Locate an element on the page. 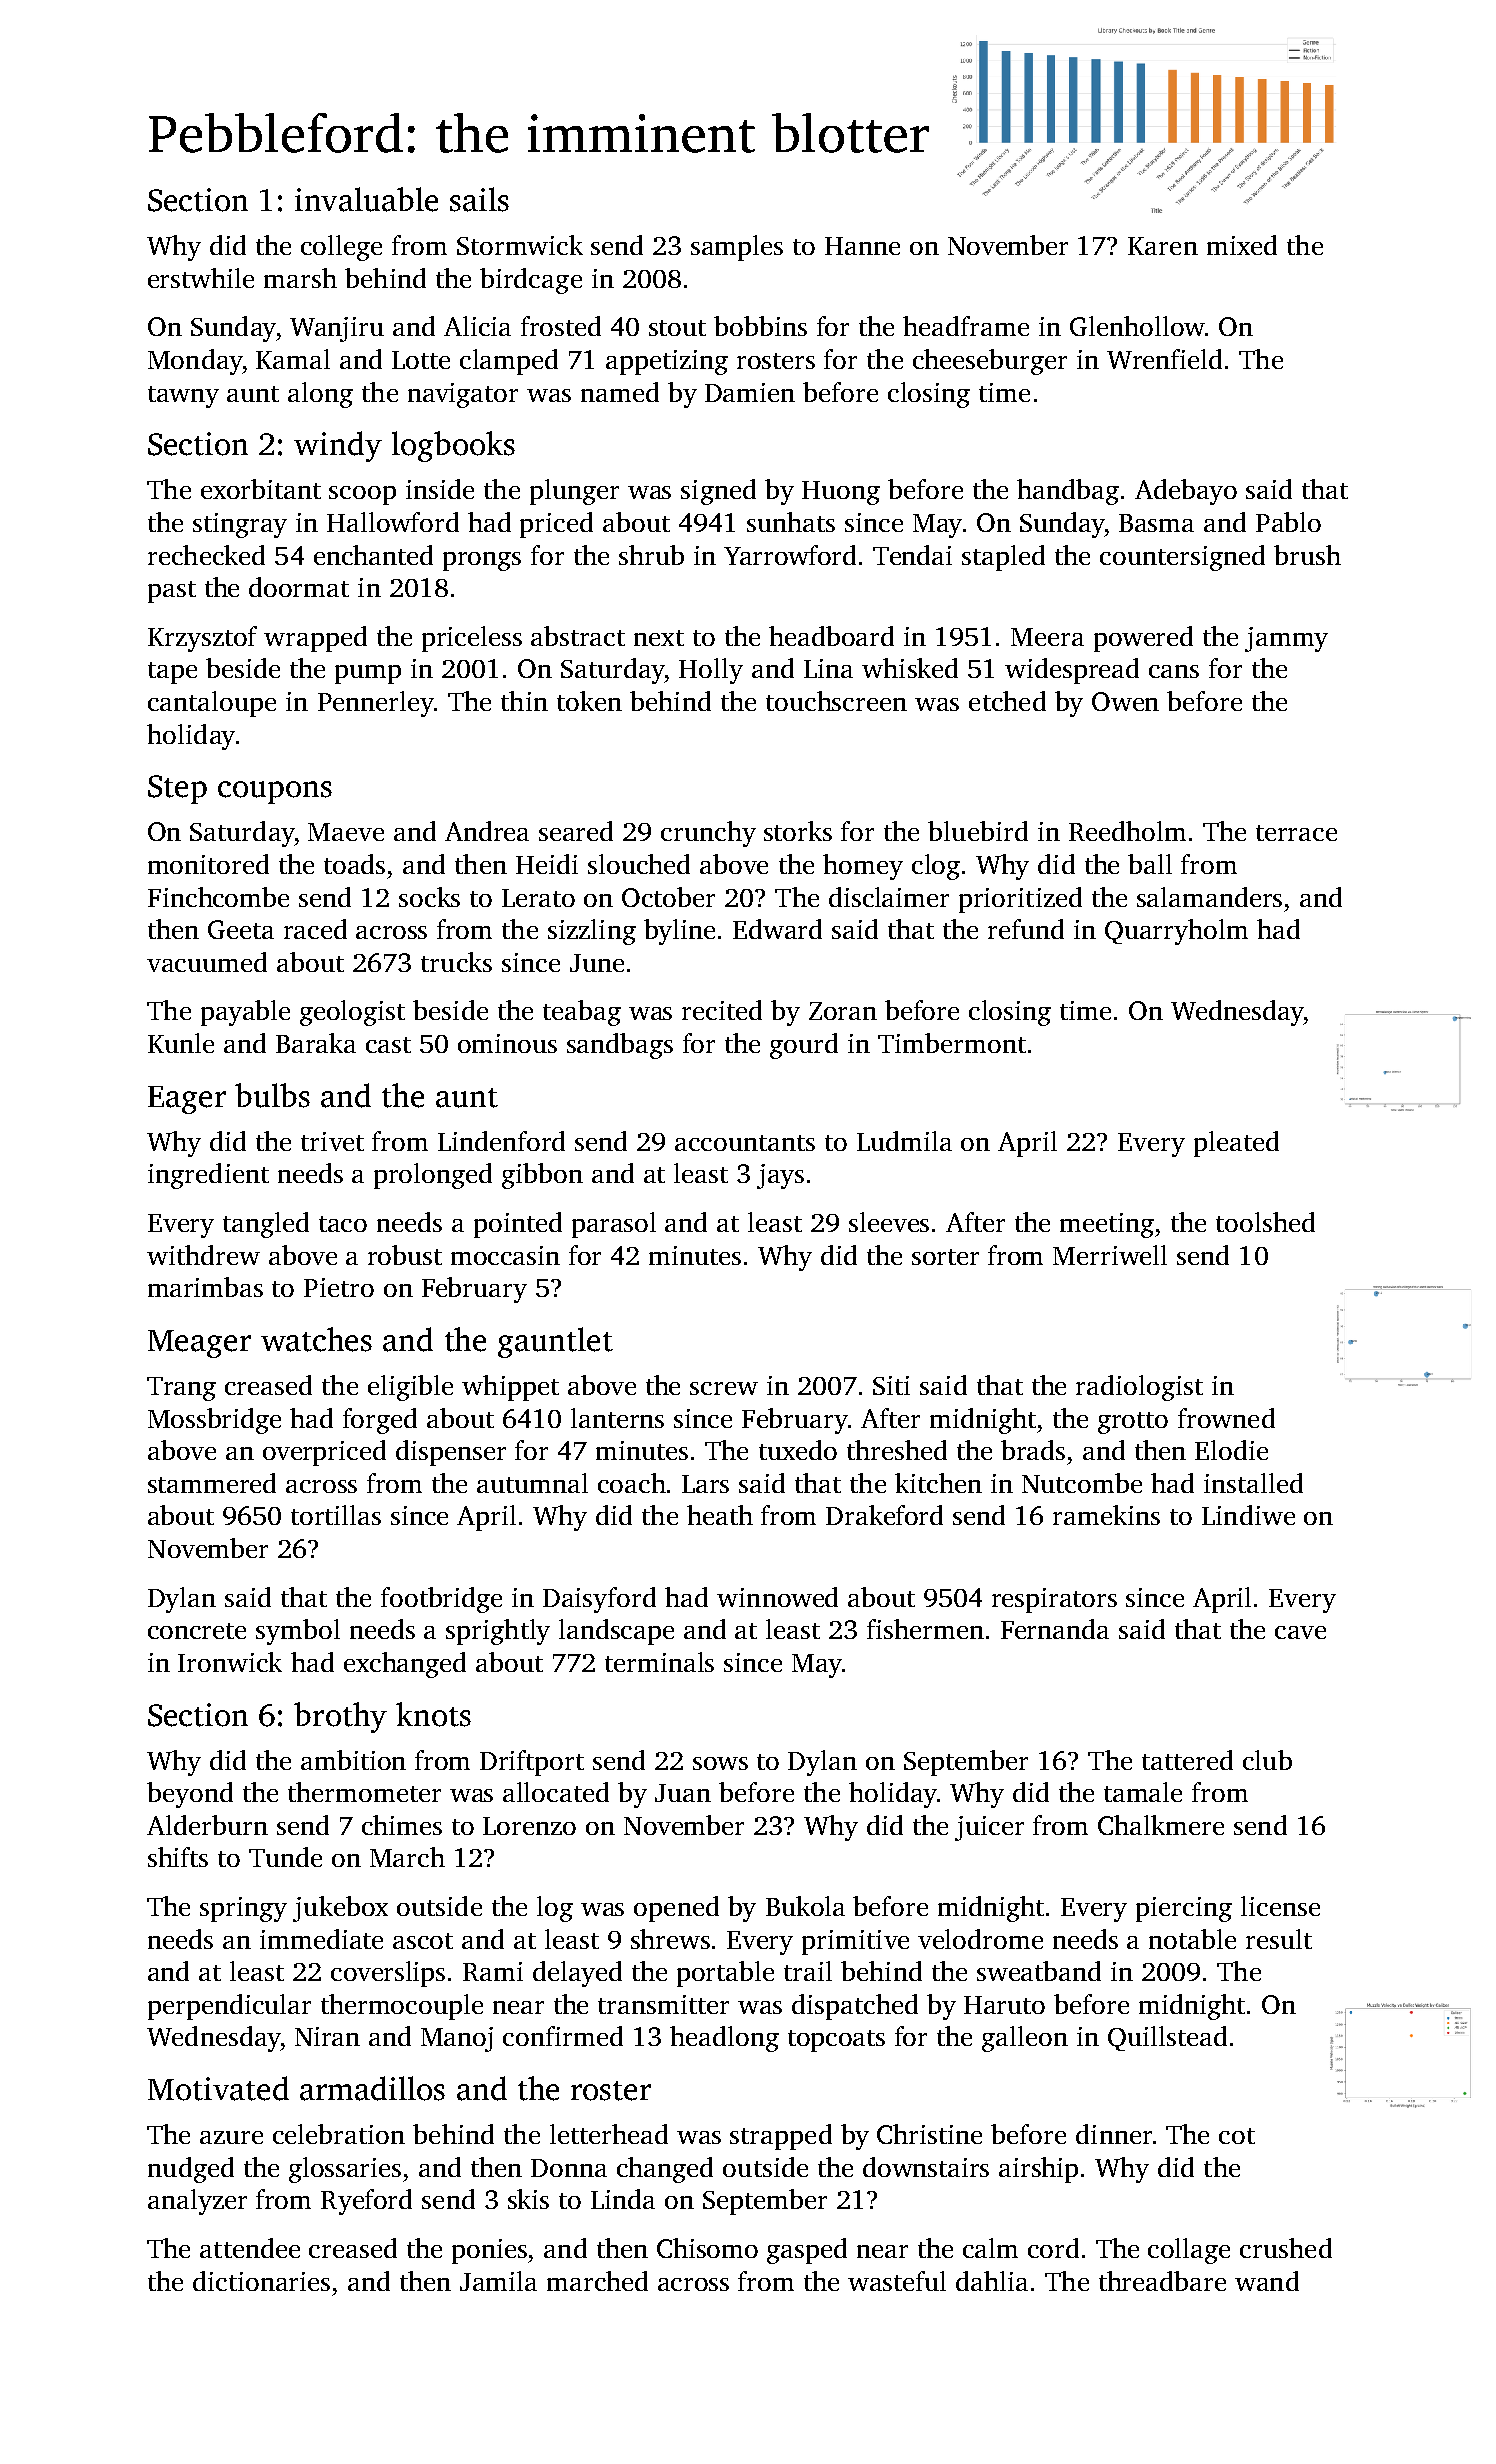  Kamal is located at coordinates (293, 359).
